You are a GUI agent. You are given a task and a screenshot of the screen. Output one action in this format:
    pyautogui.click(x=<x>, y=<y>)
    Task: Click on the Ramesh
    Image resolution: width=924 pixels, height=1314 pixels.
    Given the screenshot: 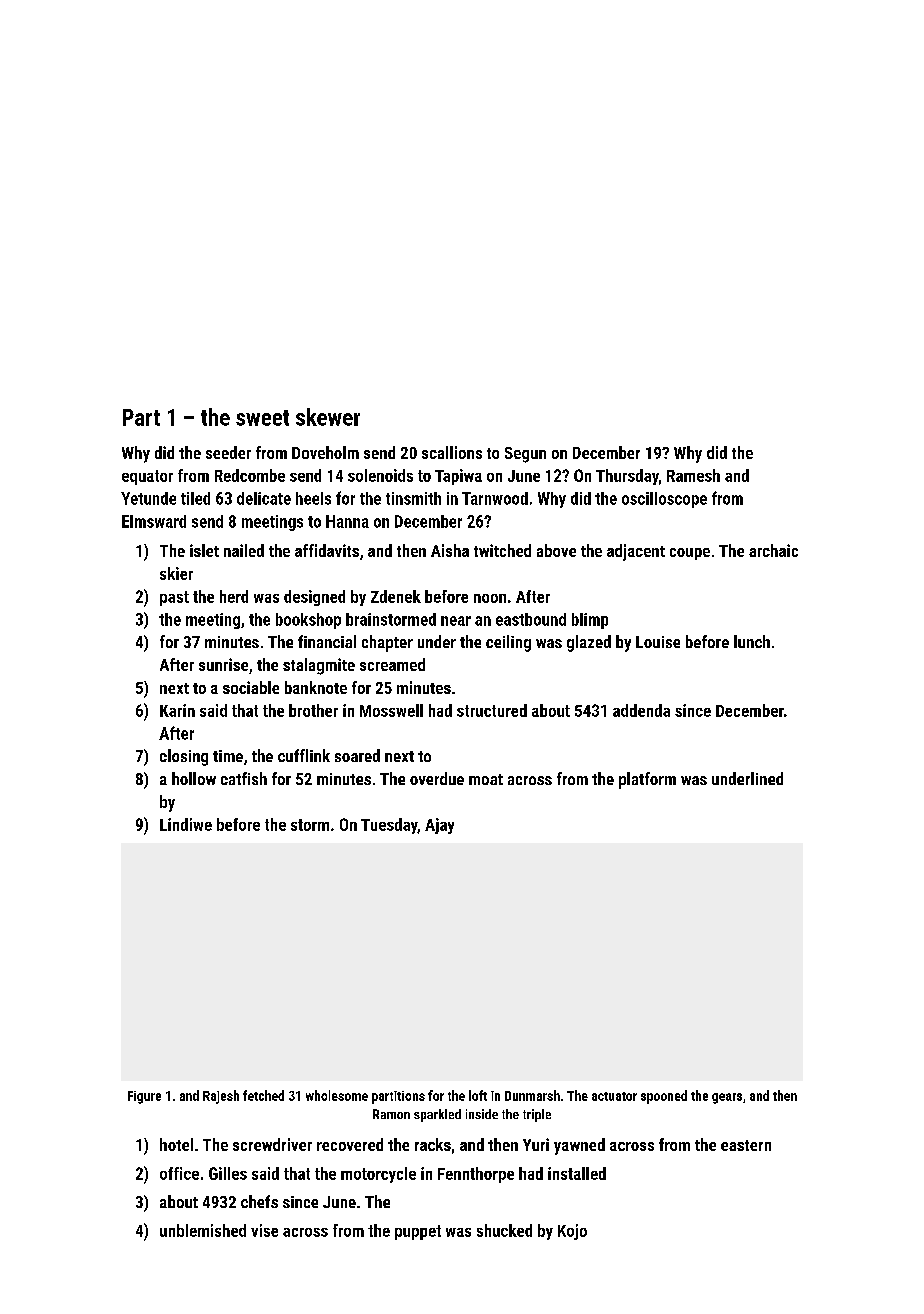 What is the action you would take?
    pyautogui.click(x=693, y=475)
